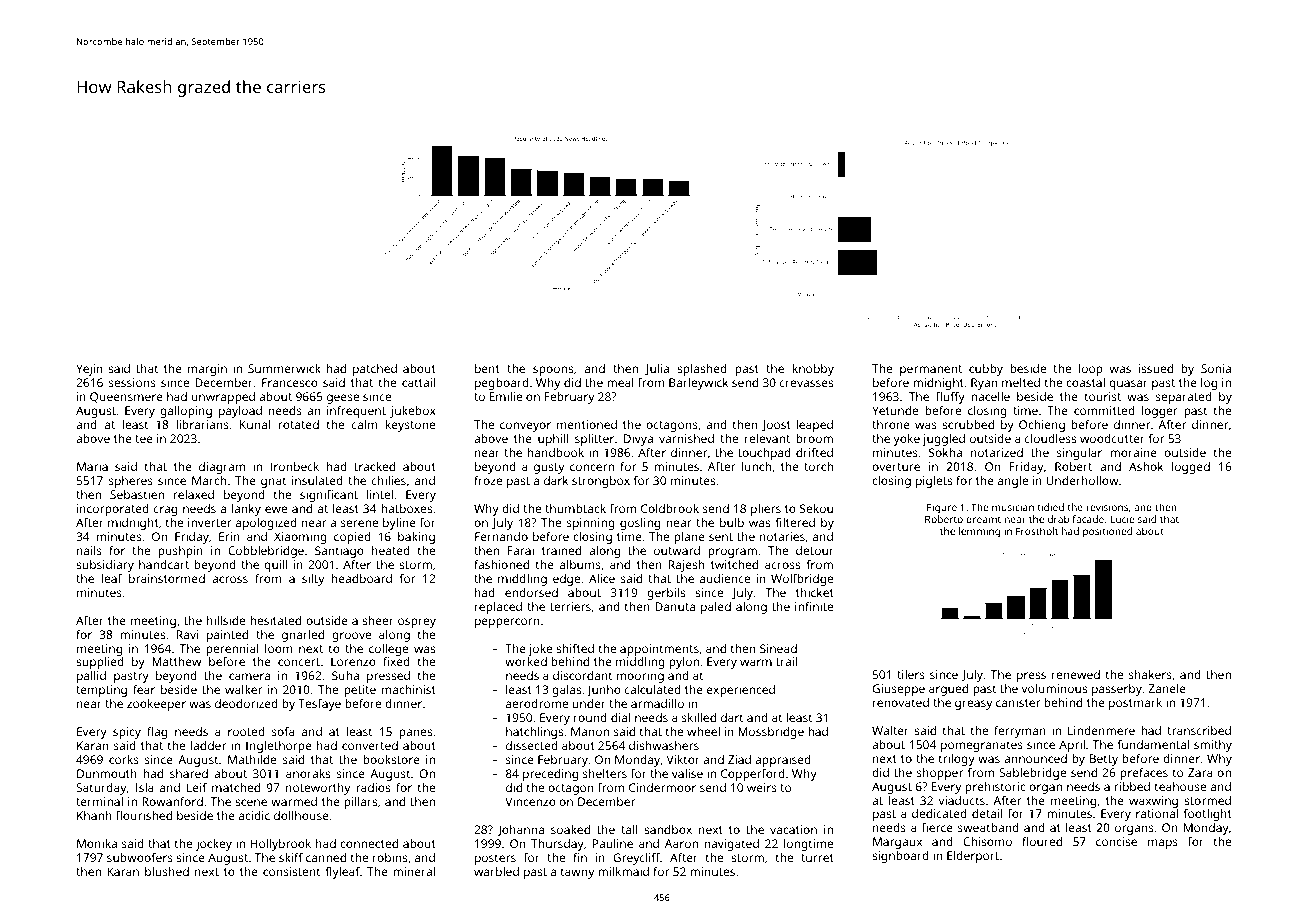  What do you see at coordinates (124, 759) in the document?
I see `corks` at bounding box center [124, 759].
